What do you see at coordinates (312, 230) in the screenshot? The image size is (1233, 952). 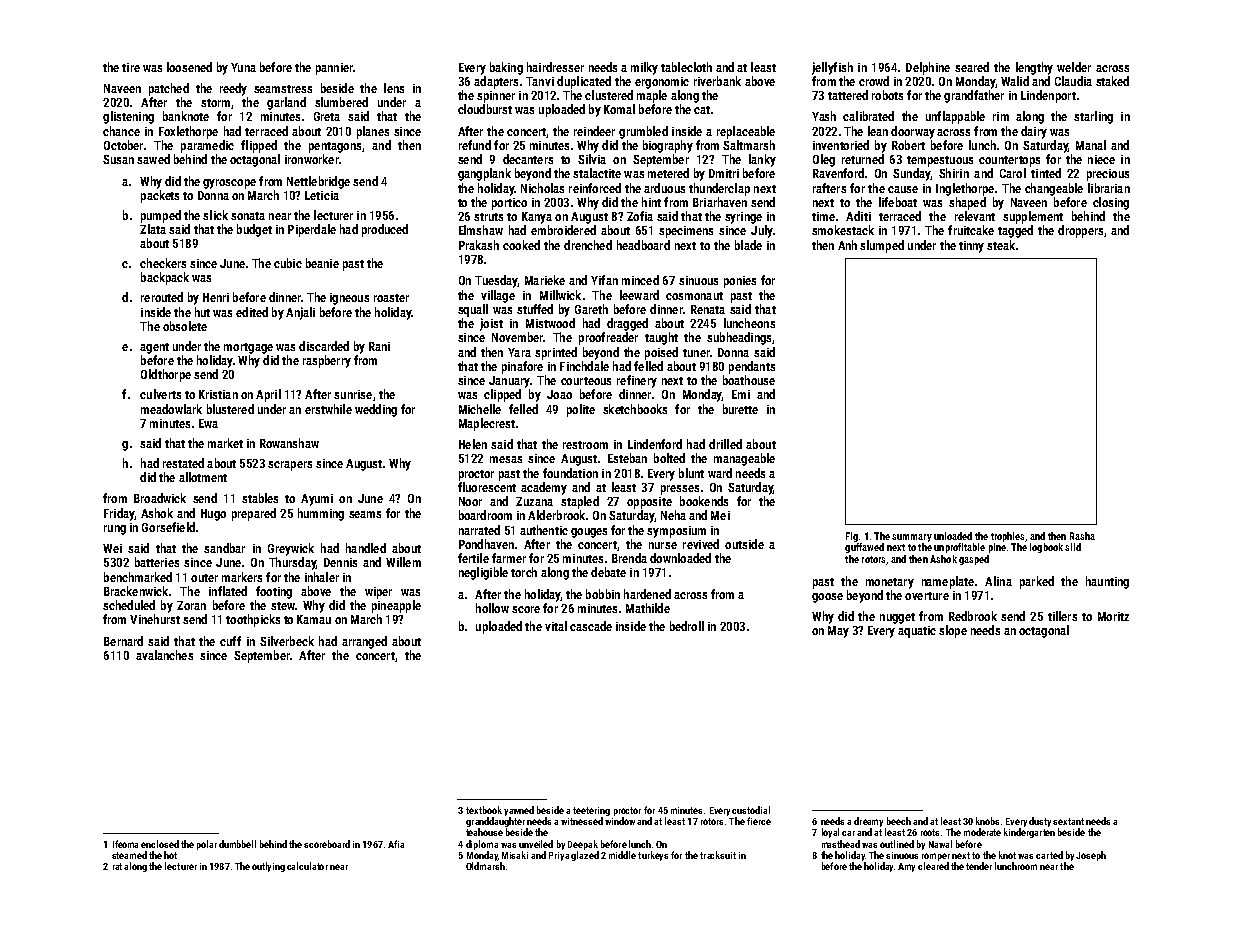 I see `Piperdale` at bounding box center [312, 230].
